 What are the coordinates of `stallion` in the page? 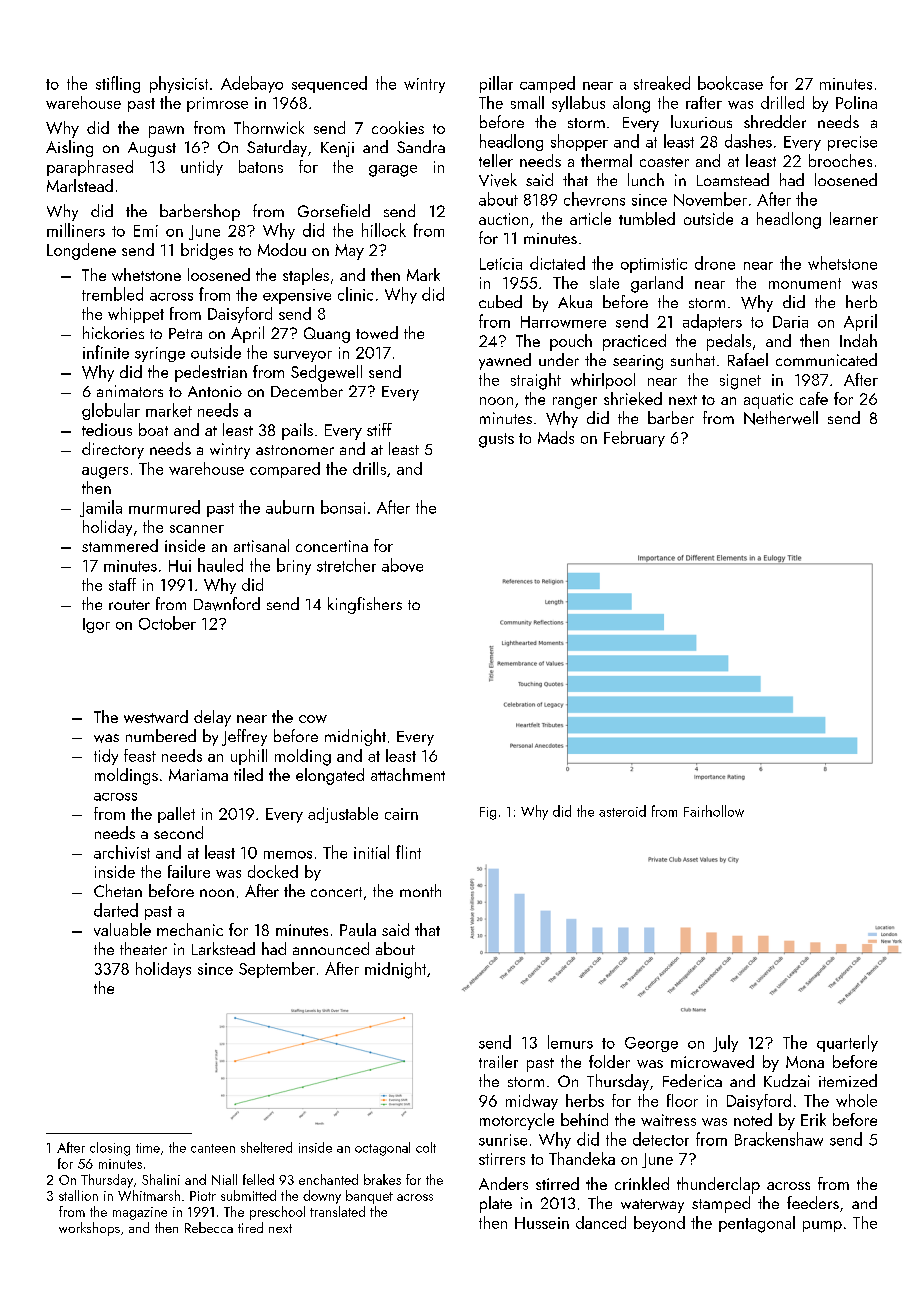 It's located at (78, 1195).
